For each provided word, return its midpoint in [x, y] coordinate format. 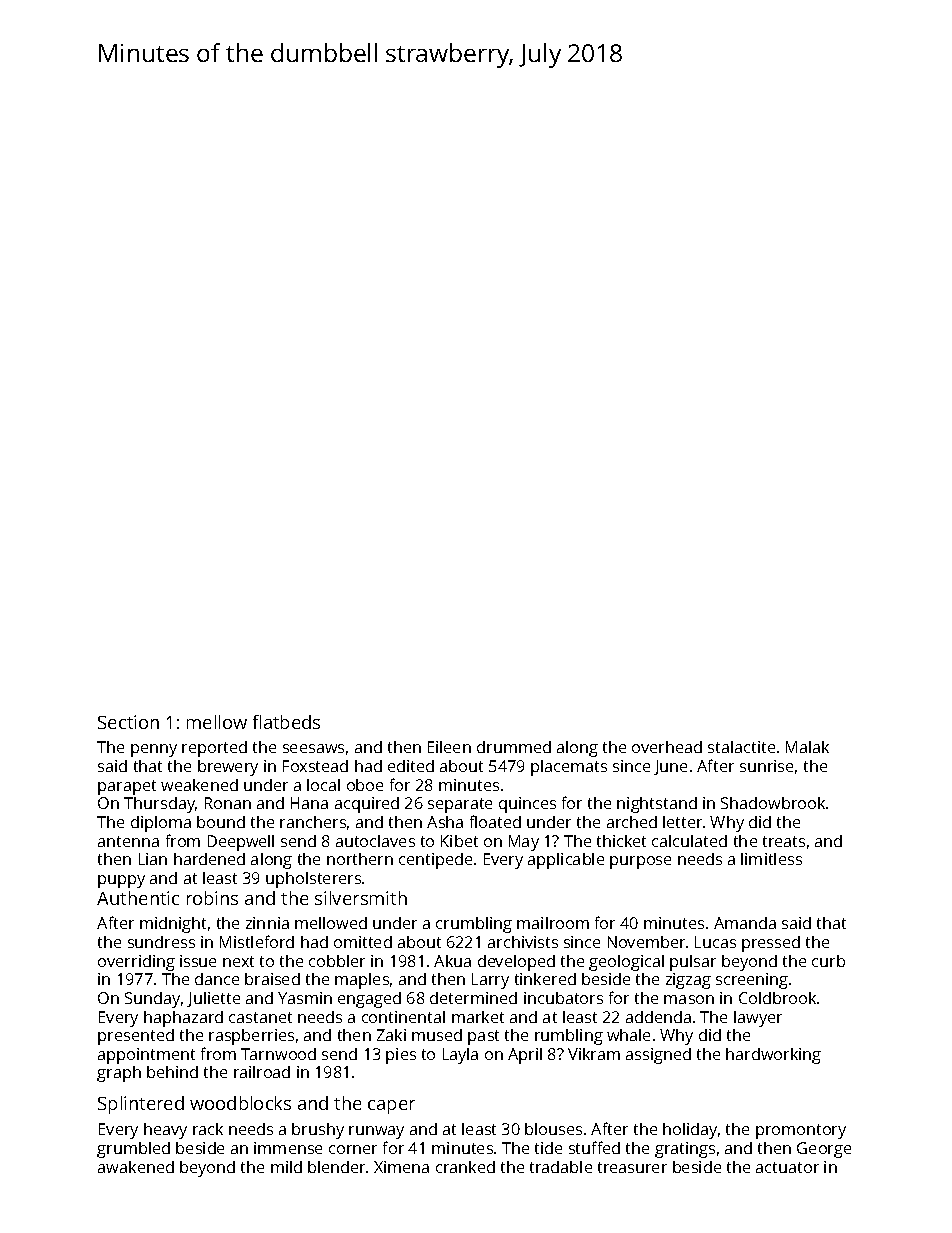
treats [784, 841]
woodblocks [240, 1103]
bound [221, 822]
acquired [367, 805]
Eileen [449, 747]
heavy [165, 1131]
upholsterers [313, 880]
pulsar [693, 963]
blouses [553, 1129]
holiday [690, 1131]
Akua [452, 961]
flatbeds [286, 722]
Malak [807, 747]
